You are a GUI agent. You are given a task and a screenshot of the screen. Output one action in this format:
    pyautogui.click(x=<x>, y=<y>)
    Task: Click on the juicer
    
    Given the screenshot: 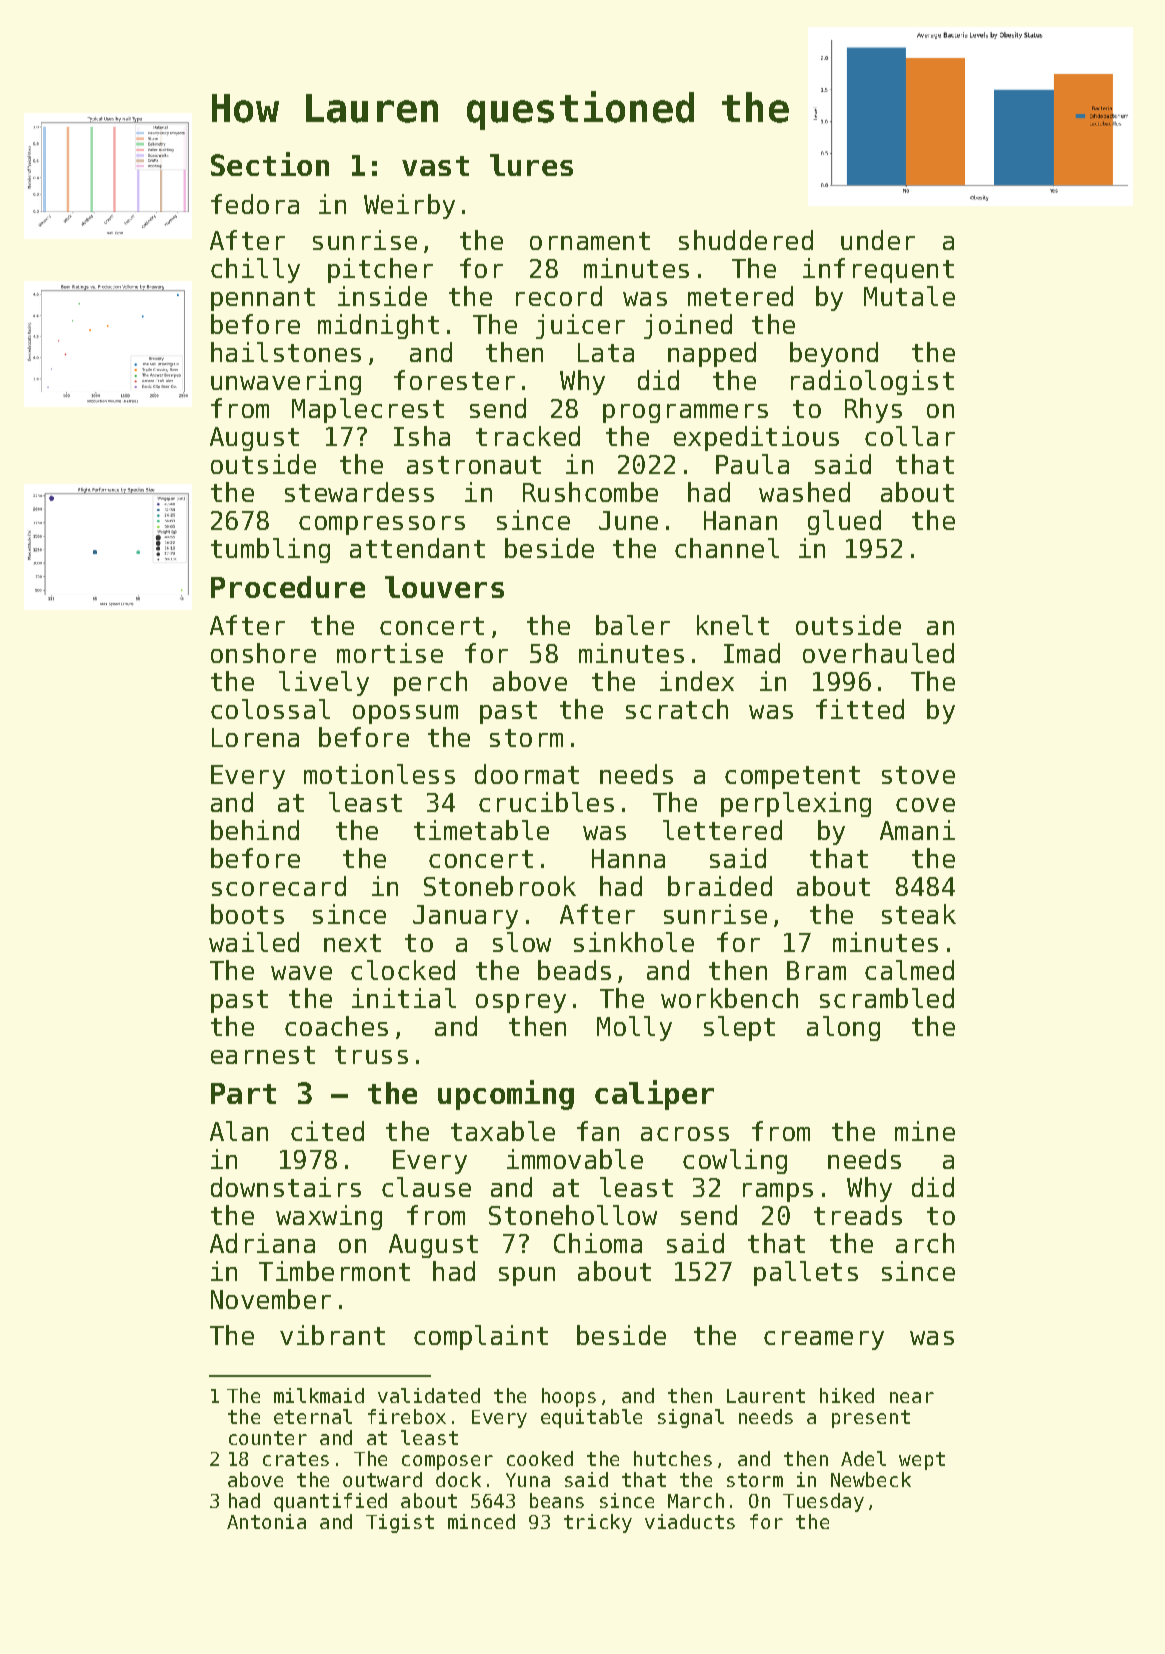 What is the action you would take?
    pyautogui.click(x=580, y=326)
